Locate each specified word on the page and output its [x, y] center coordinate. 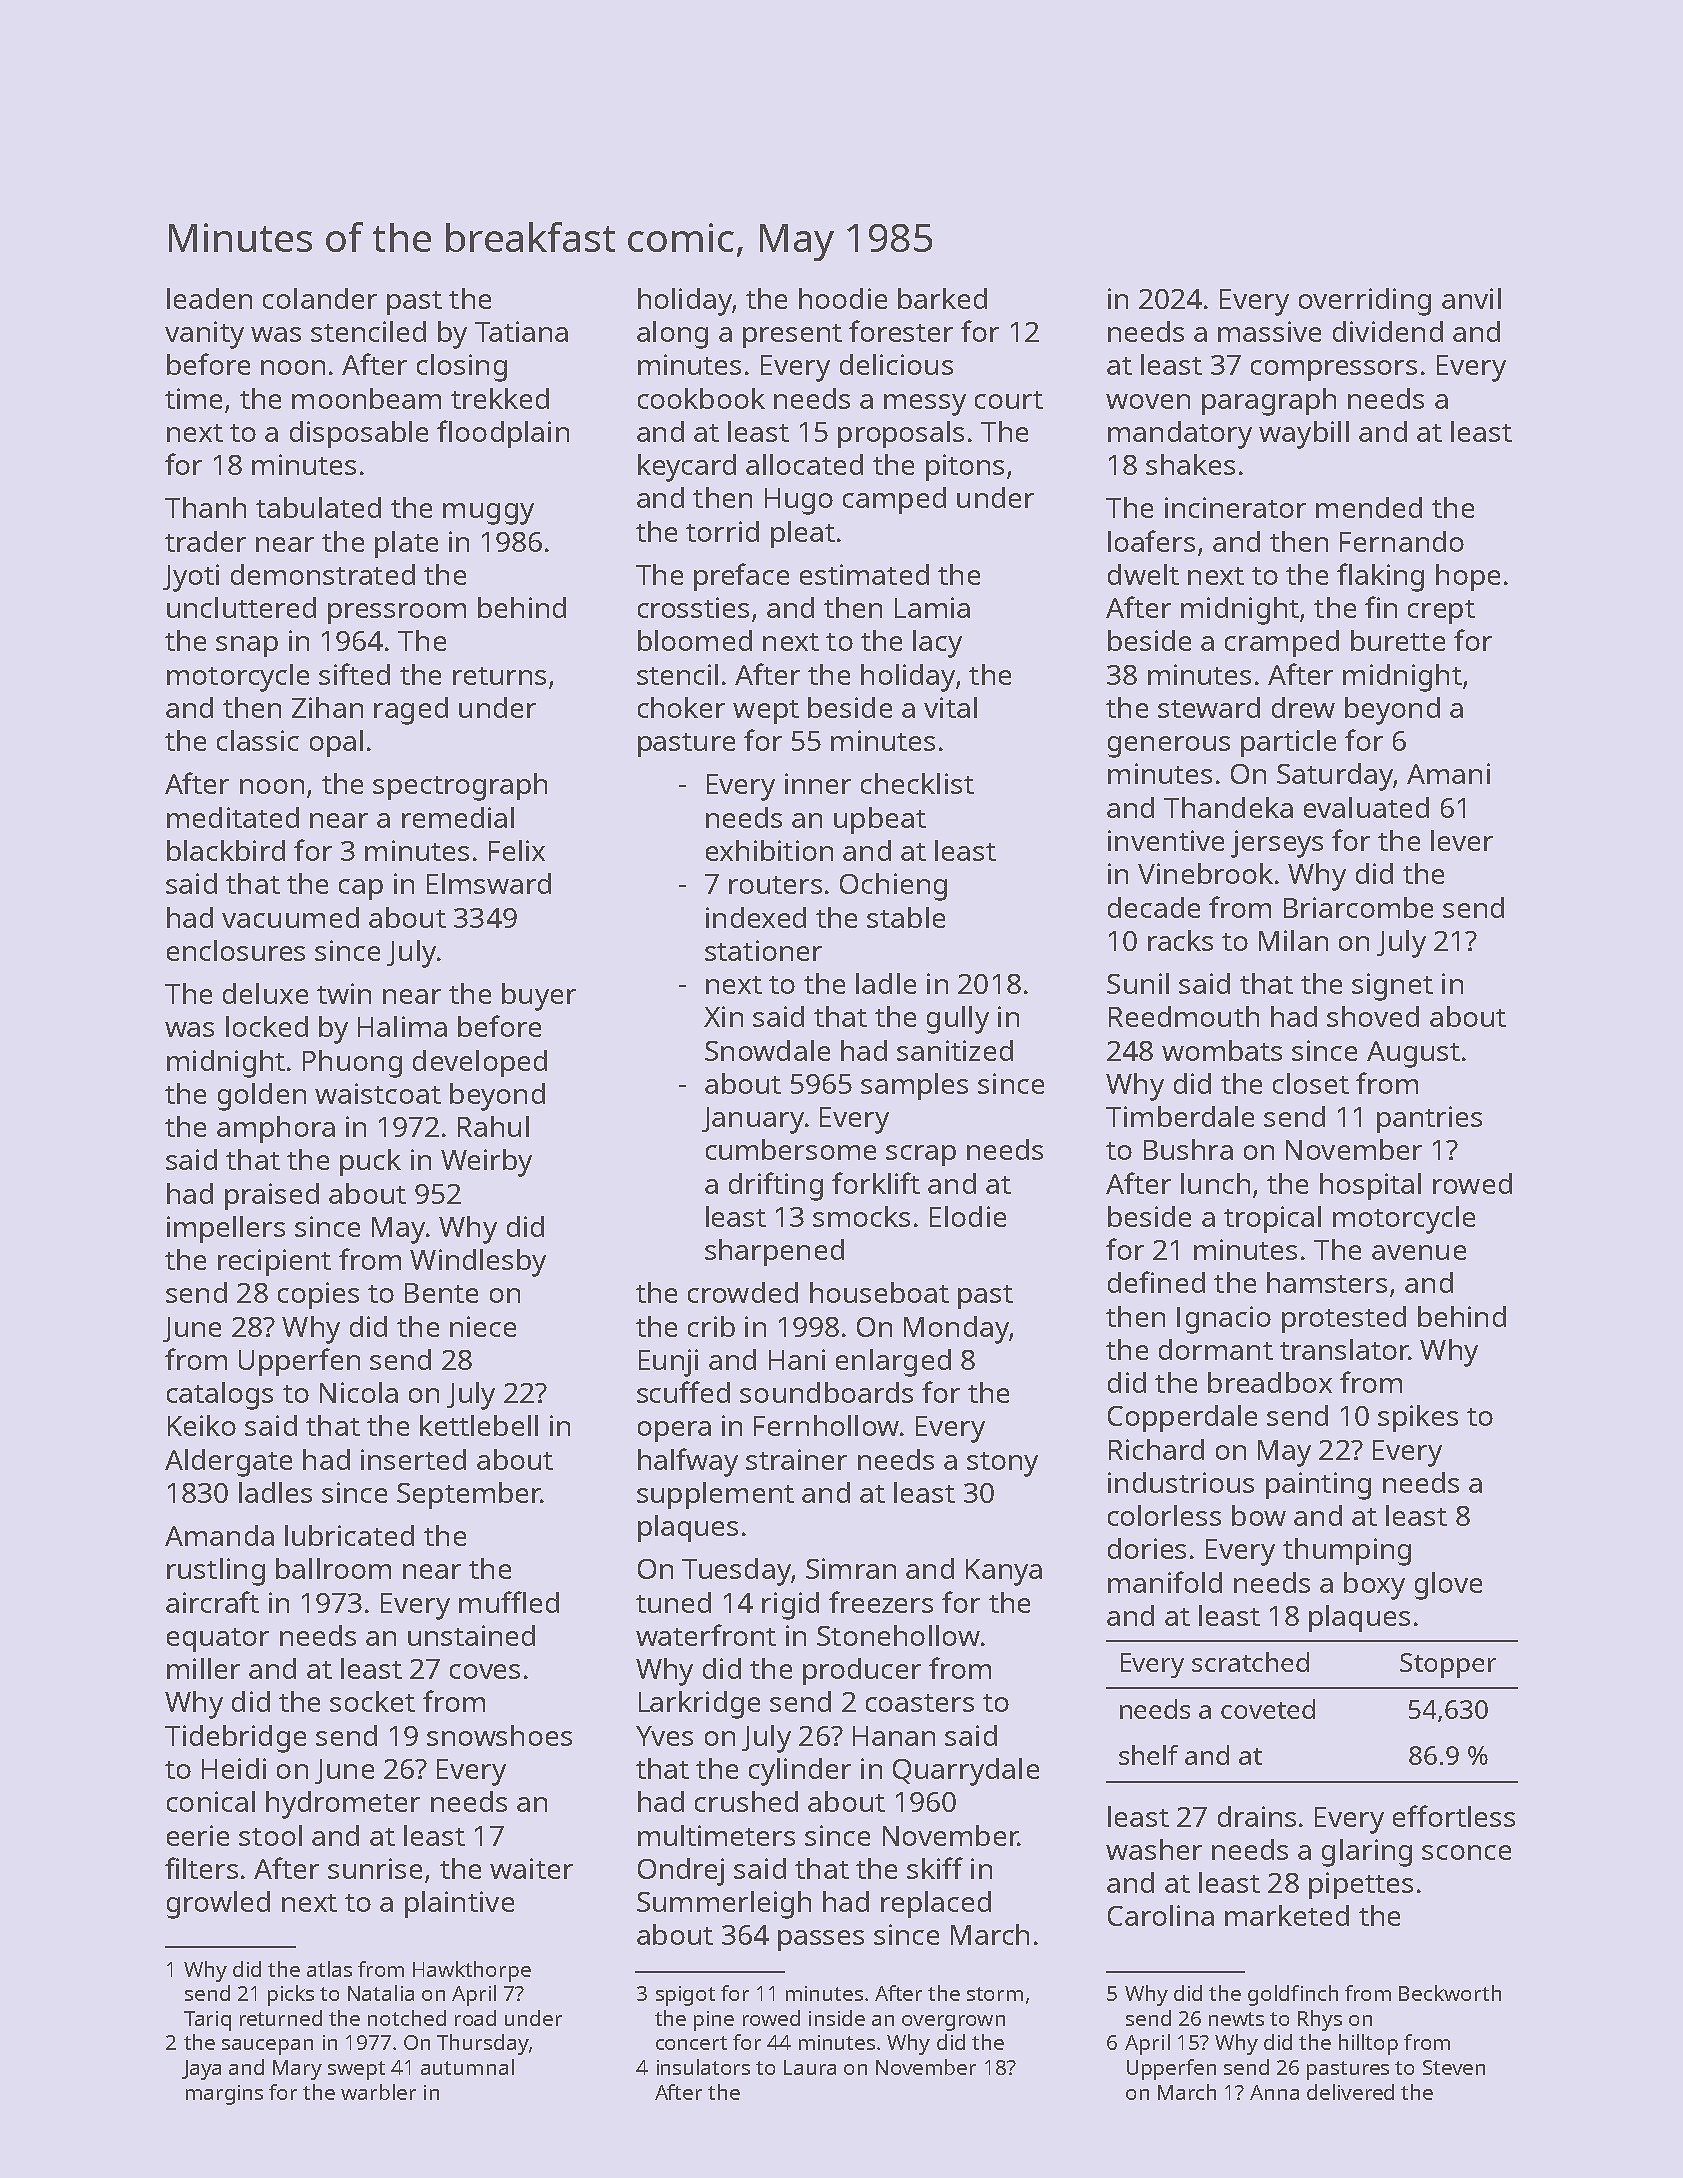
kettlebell [479, 1425]
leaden [209, 298]
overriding [1365, 302]
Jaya [201, 2070]
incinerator [1235, 507]
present [792, 336]
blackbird [226, 850]
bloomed [695, 640]
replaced [936, 1904]
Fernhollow [826, 1425]
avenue [1419, 1252]
